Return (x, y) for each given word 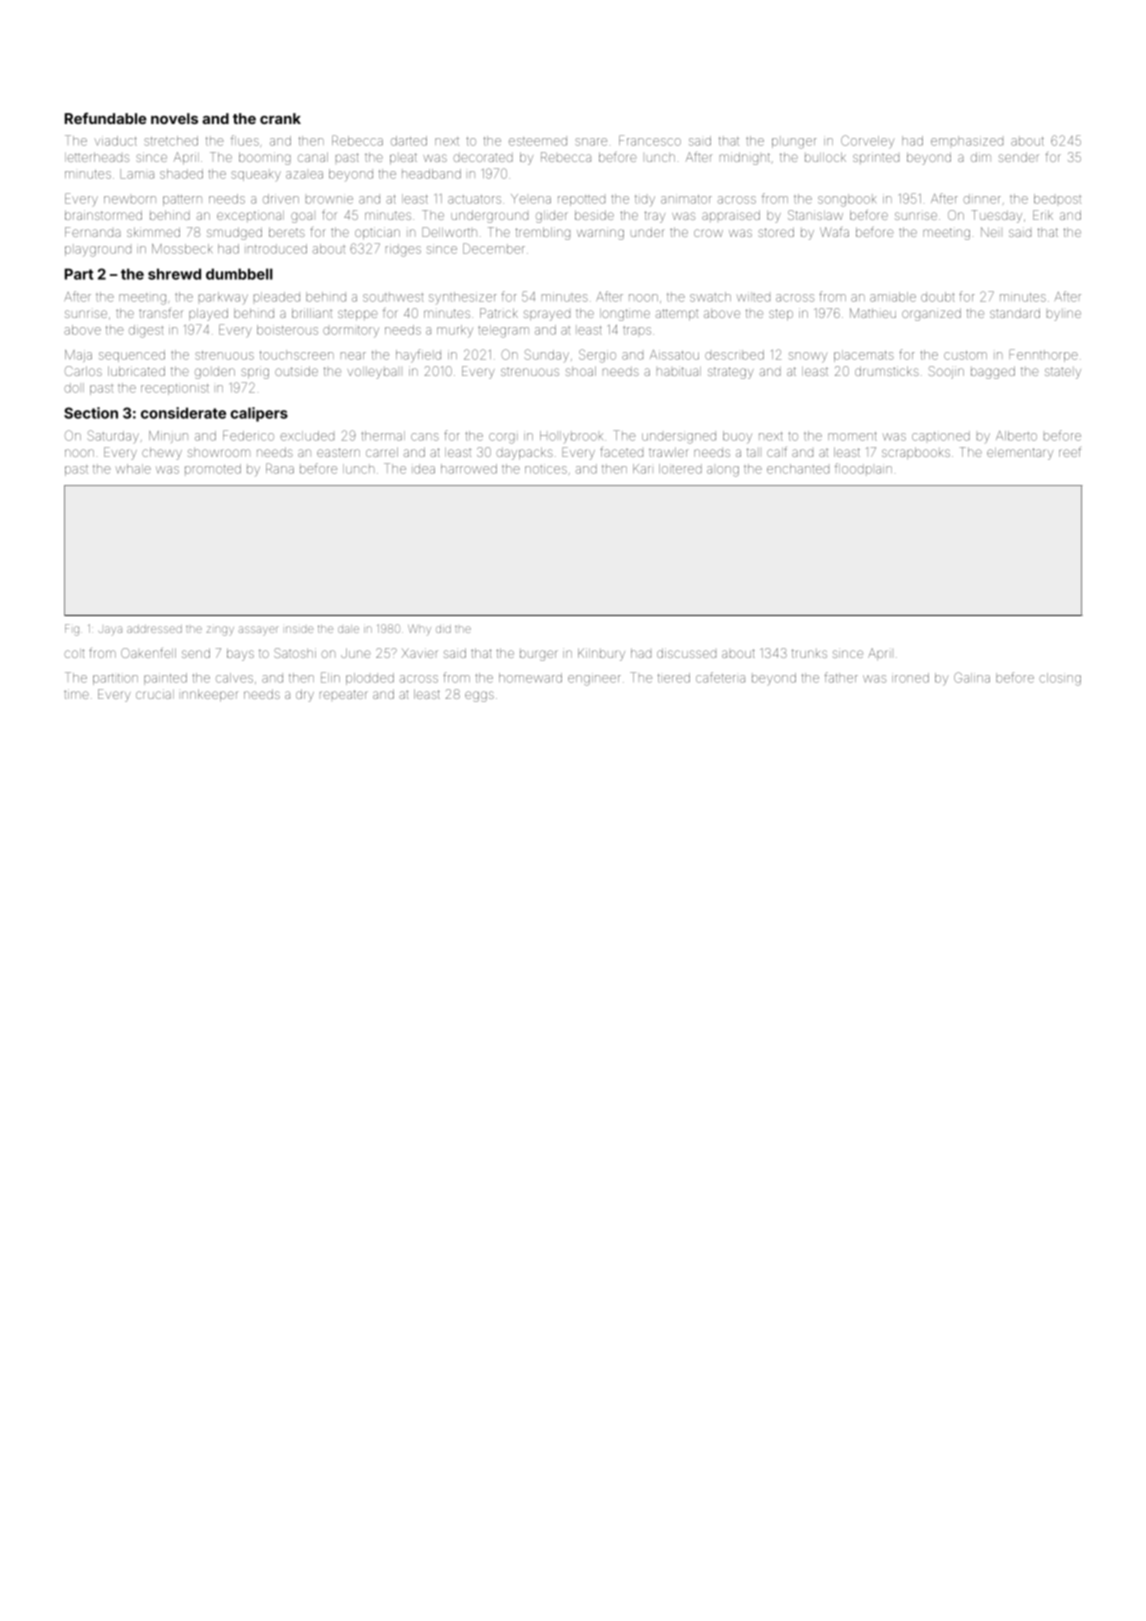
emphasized (967, 141)
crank (280, 118)
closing (1060, 679)
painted (165, 679)
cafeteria (720, 677)
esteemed (538, 141)
